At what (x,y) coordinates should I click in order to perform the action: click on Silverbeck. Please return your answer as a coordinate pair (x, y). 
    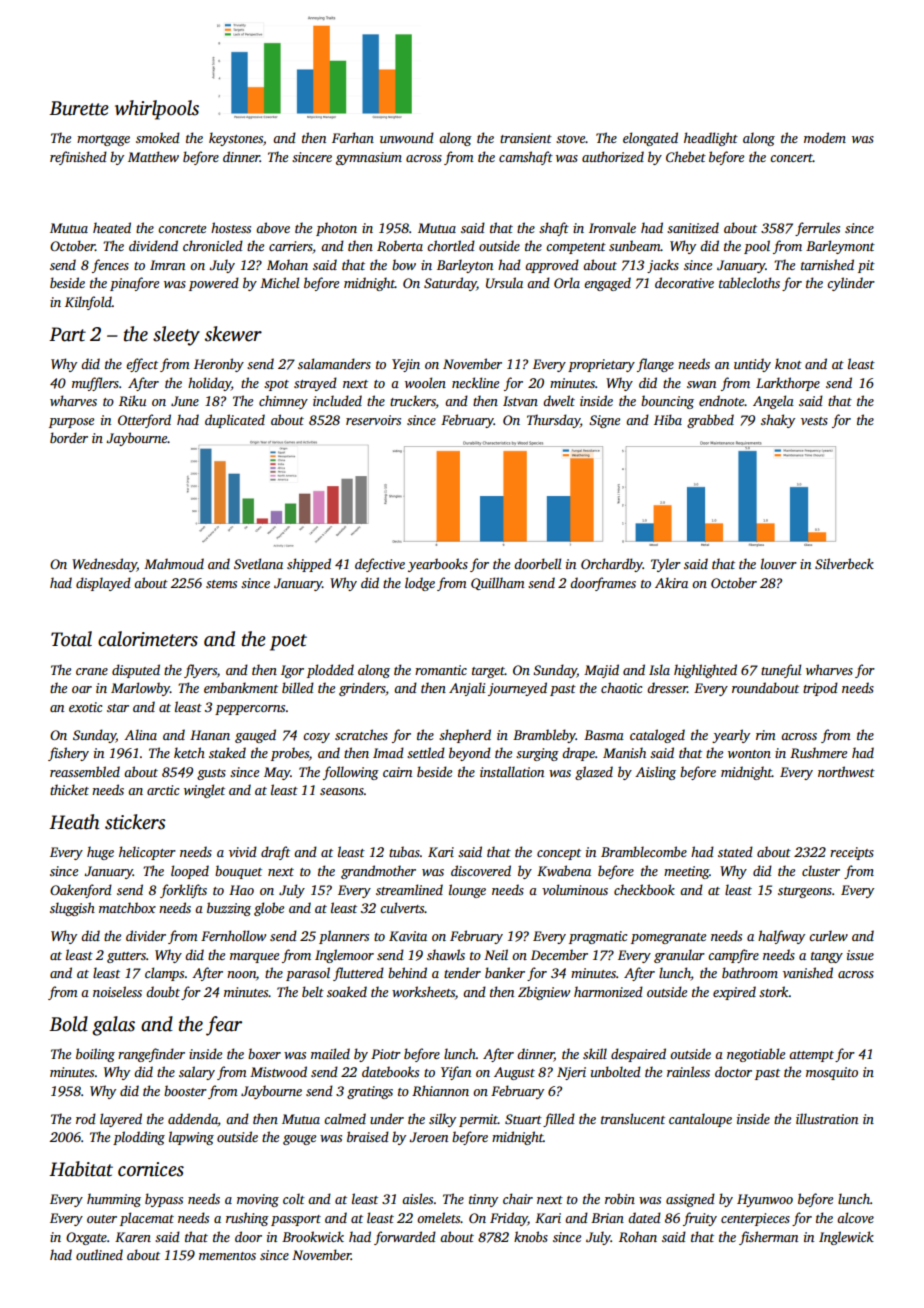
    Looking at the image, I should click on (844, 563).
